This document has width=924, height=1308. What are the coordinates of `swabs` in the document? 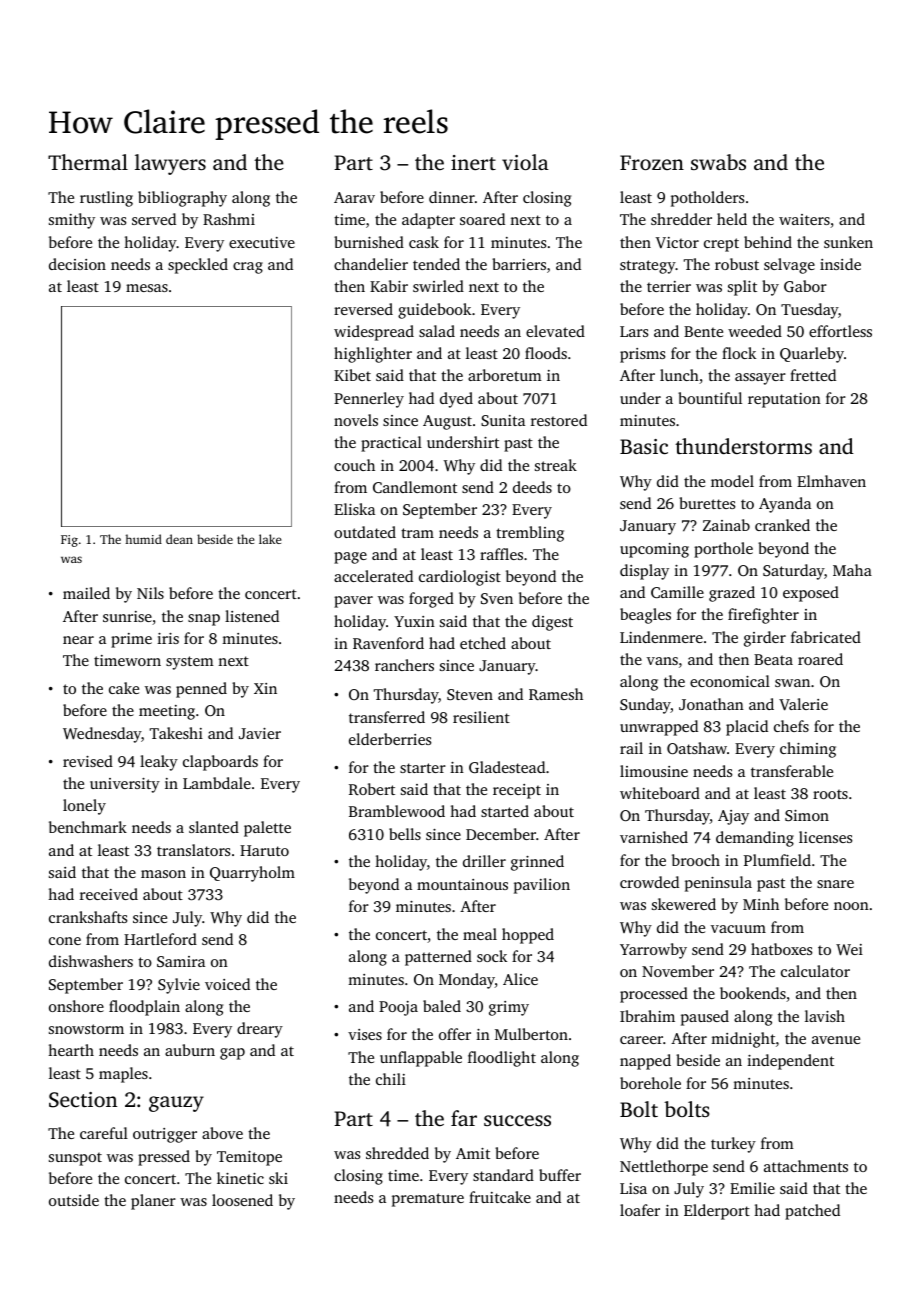 It's located at (718, 162).
